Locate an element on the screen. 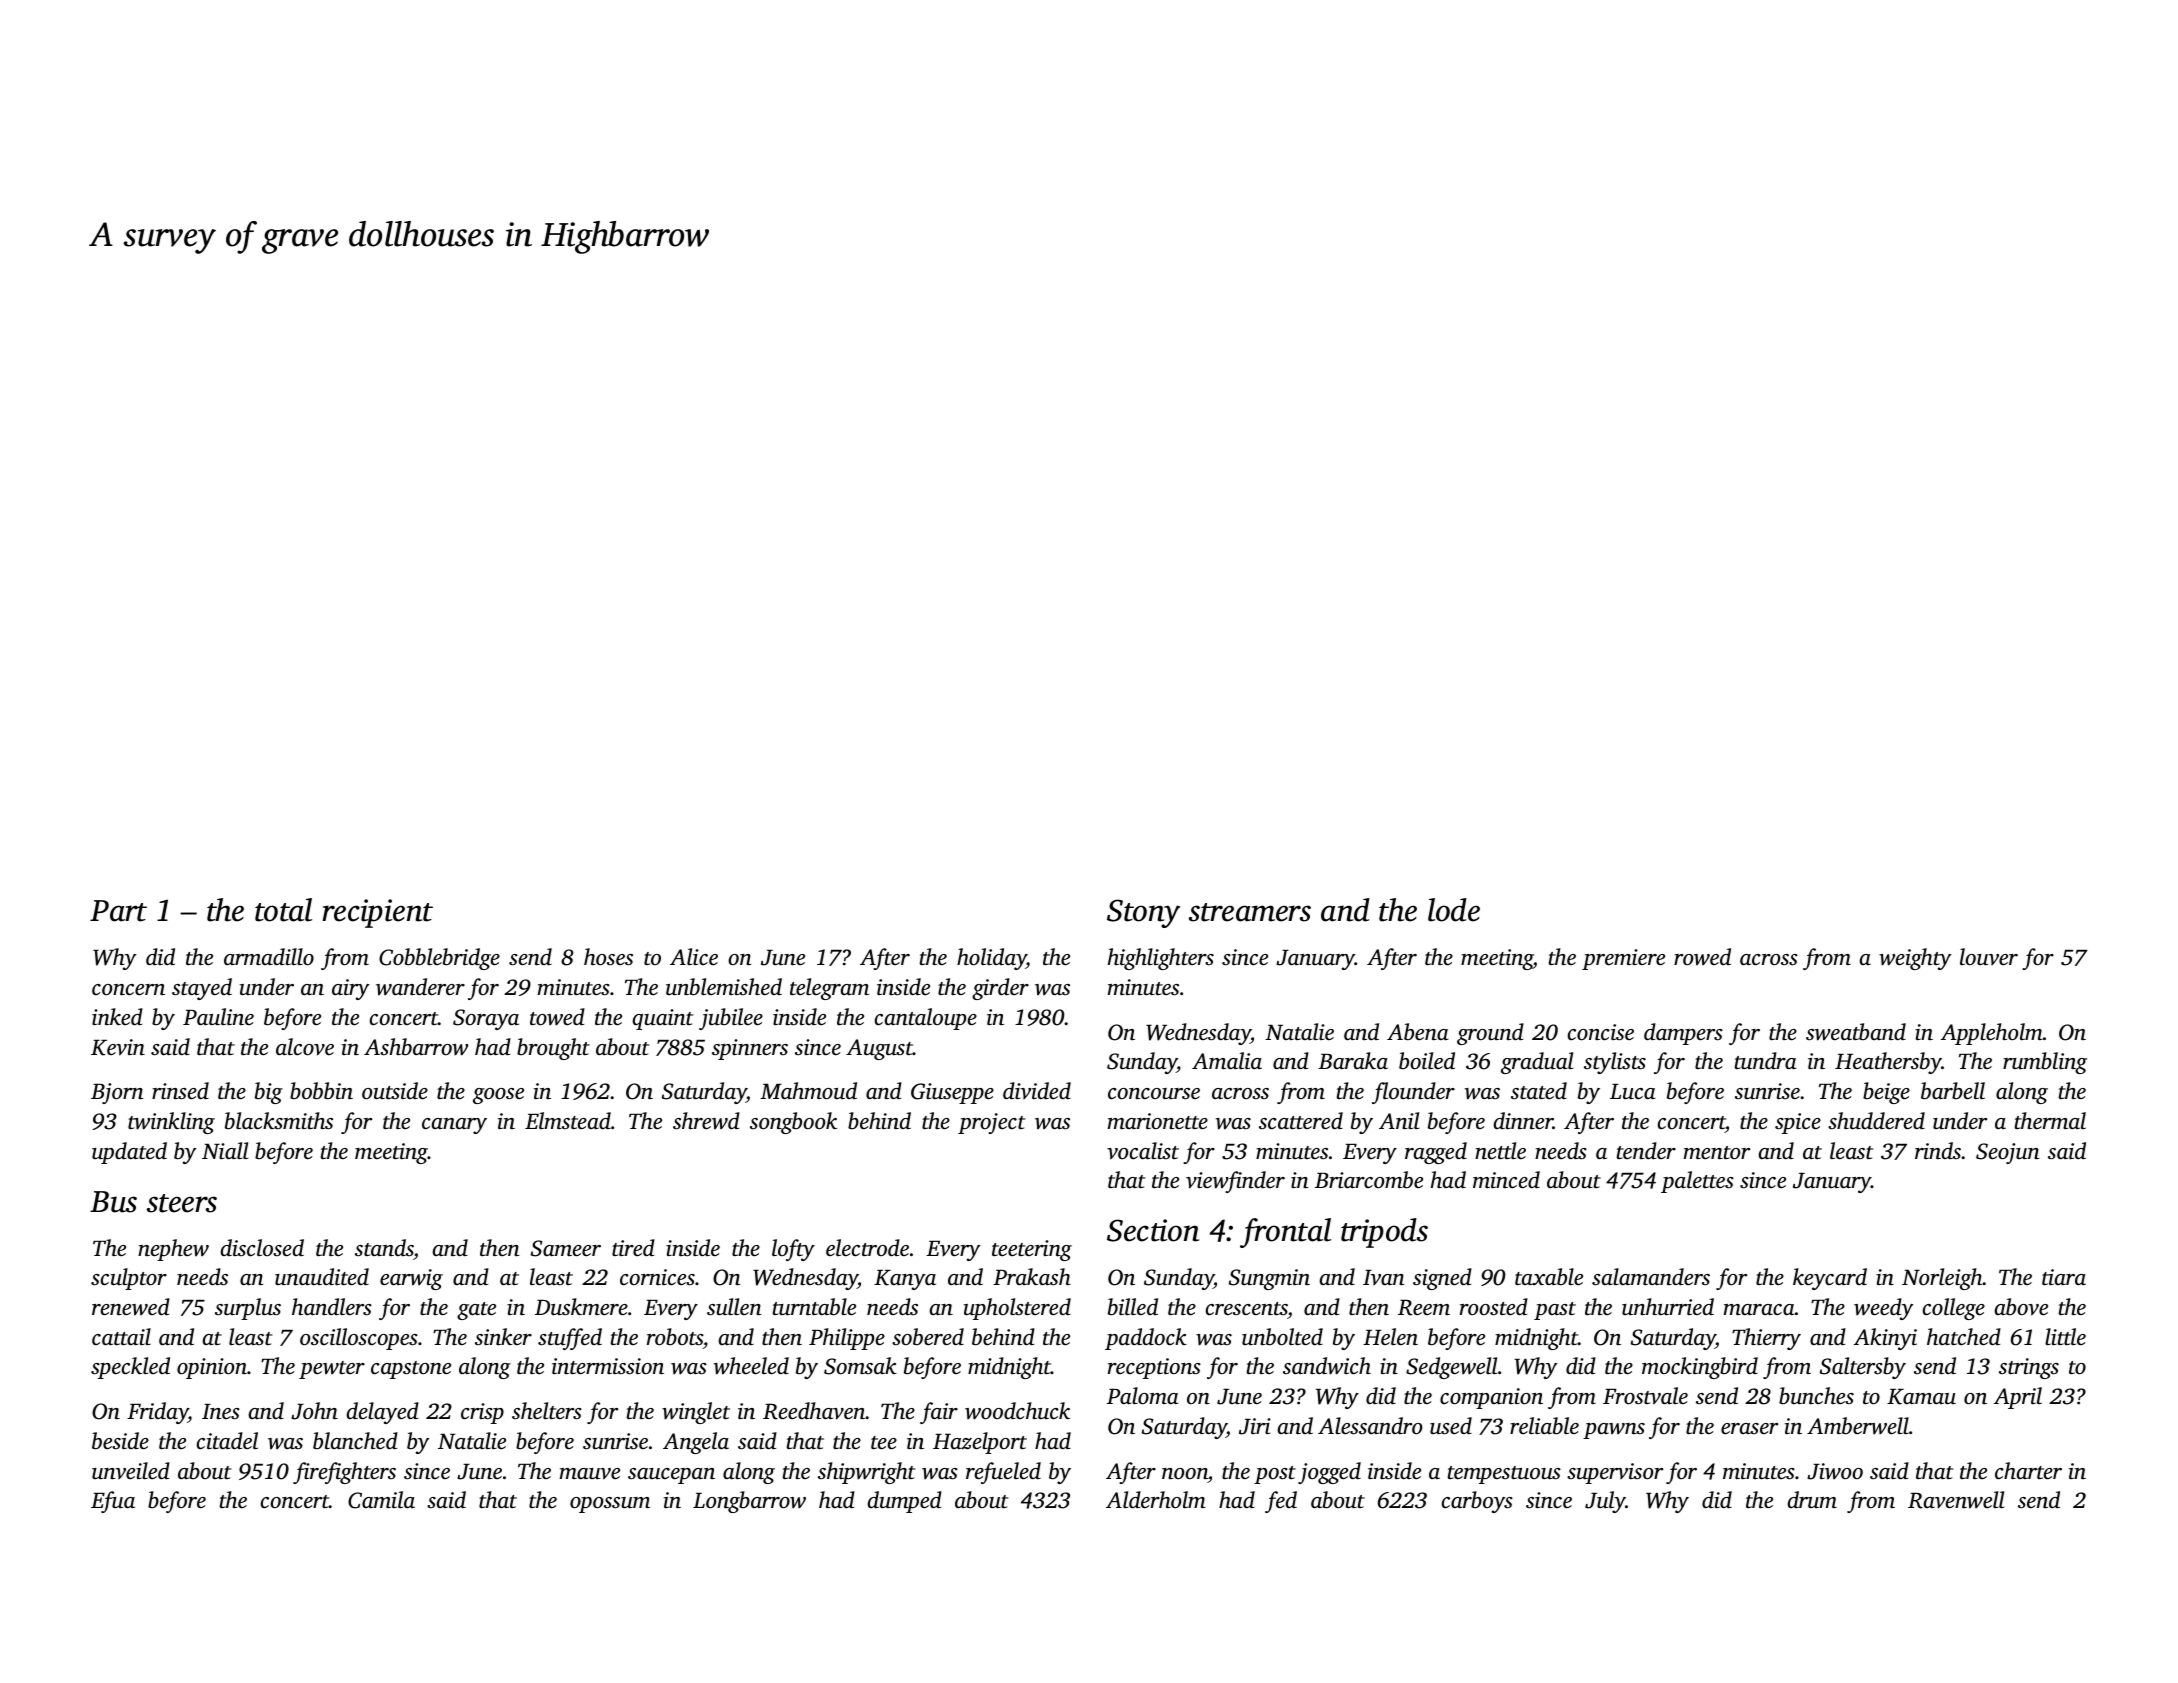  tundra is located at coordinates (1766, 1061).
